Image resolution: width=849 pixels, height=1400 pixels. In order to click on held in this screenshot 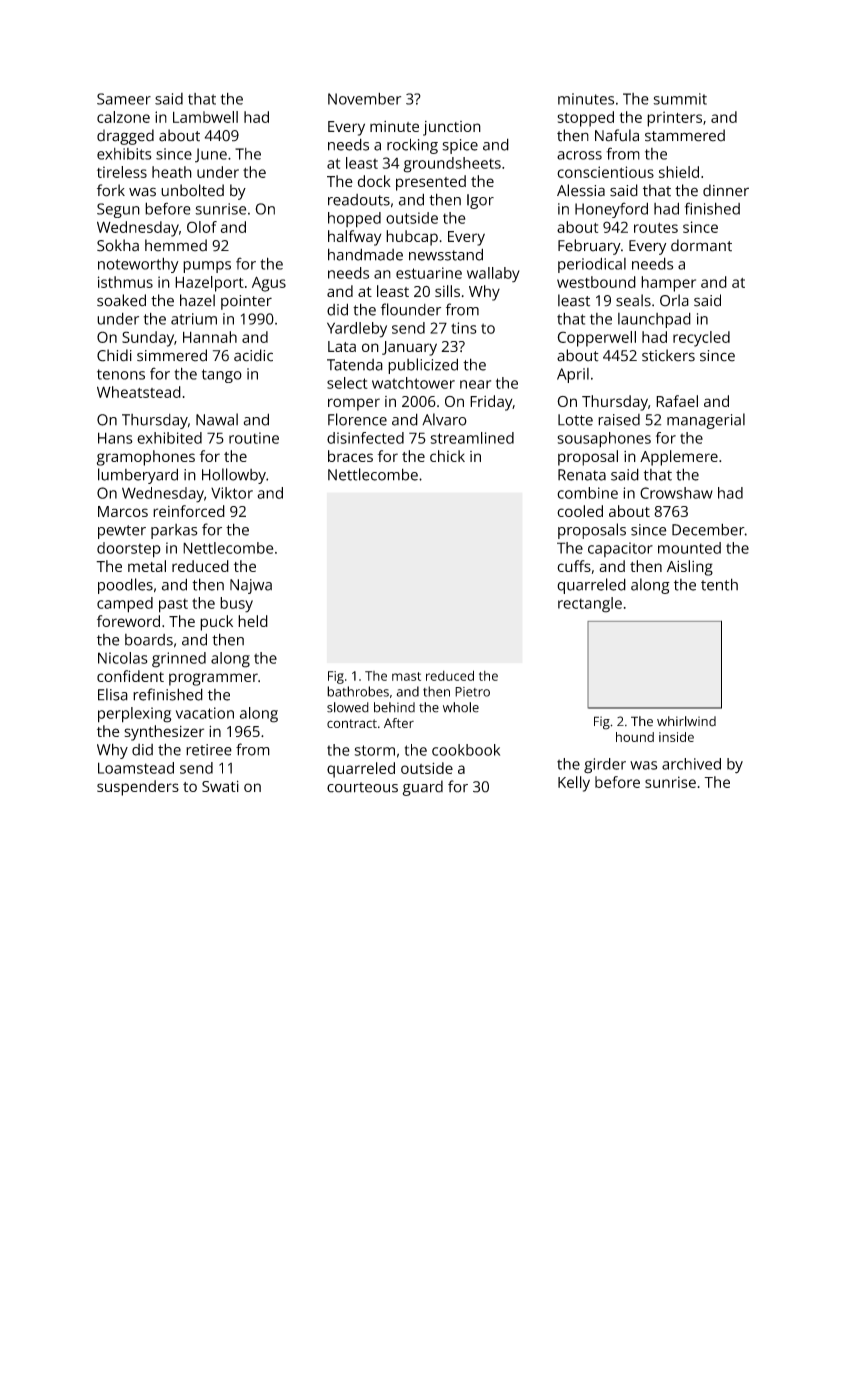, I will do `click(253, 621)`.
